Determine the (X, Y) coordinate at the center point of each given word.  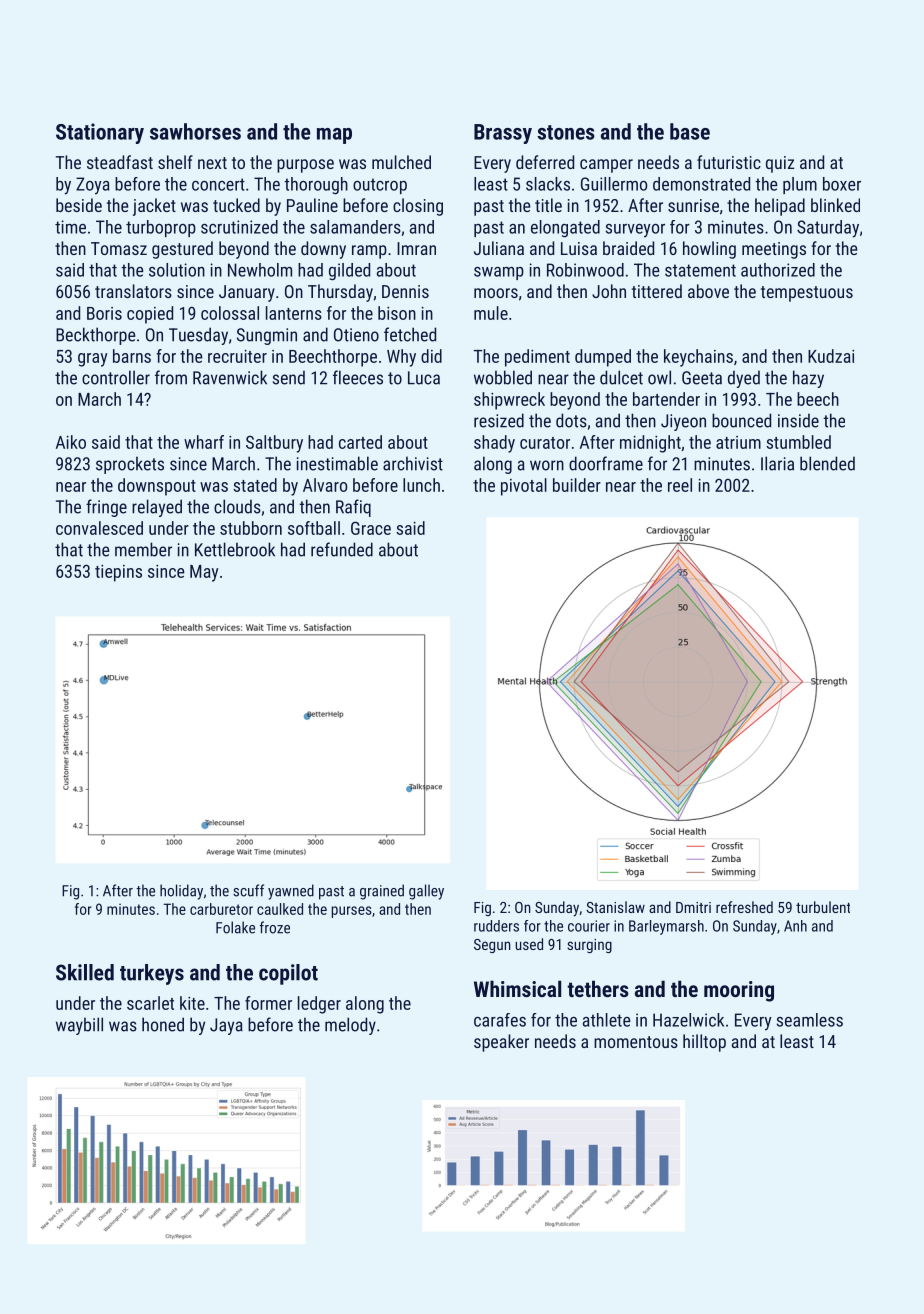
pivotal (524, 487)
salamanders (355, 227)
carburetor (221, 909)
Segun (492, 946)
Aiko (71, 442)
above (708, 291)
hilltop (704, 1043)
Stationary (100, 133)
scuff (248, 890)
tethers (598, 988)
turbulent (823, 907)
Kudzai (831, 356)
